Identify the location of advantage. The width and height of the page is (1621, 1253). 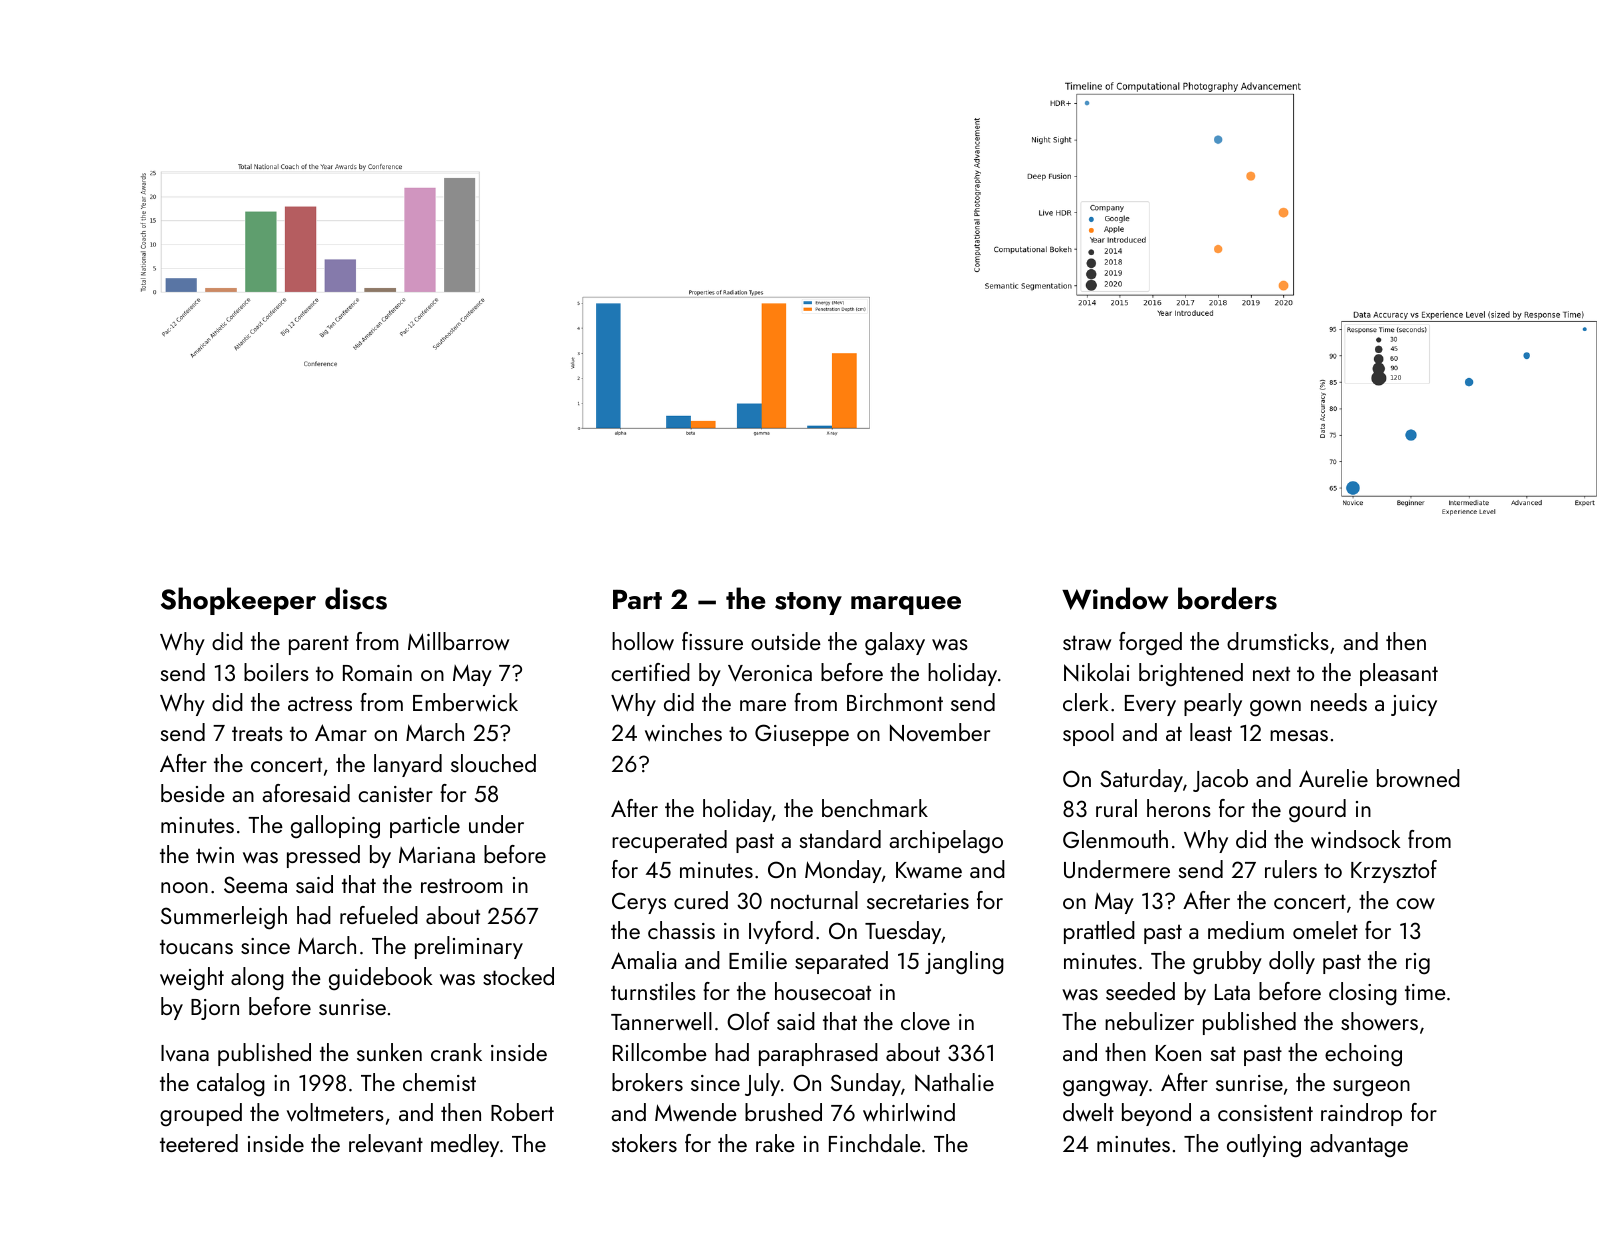
(1359, 1146).
